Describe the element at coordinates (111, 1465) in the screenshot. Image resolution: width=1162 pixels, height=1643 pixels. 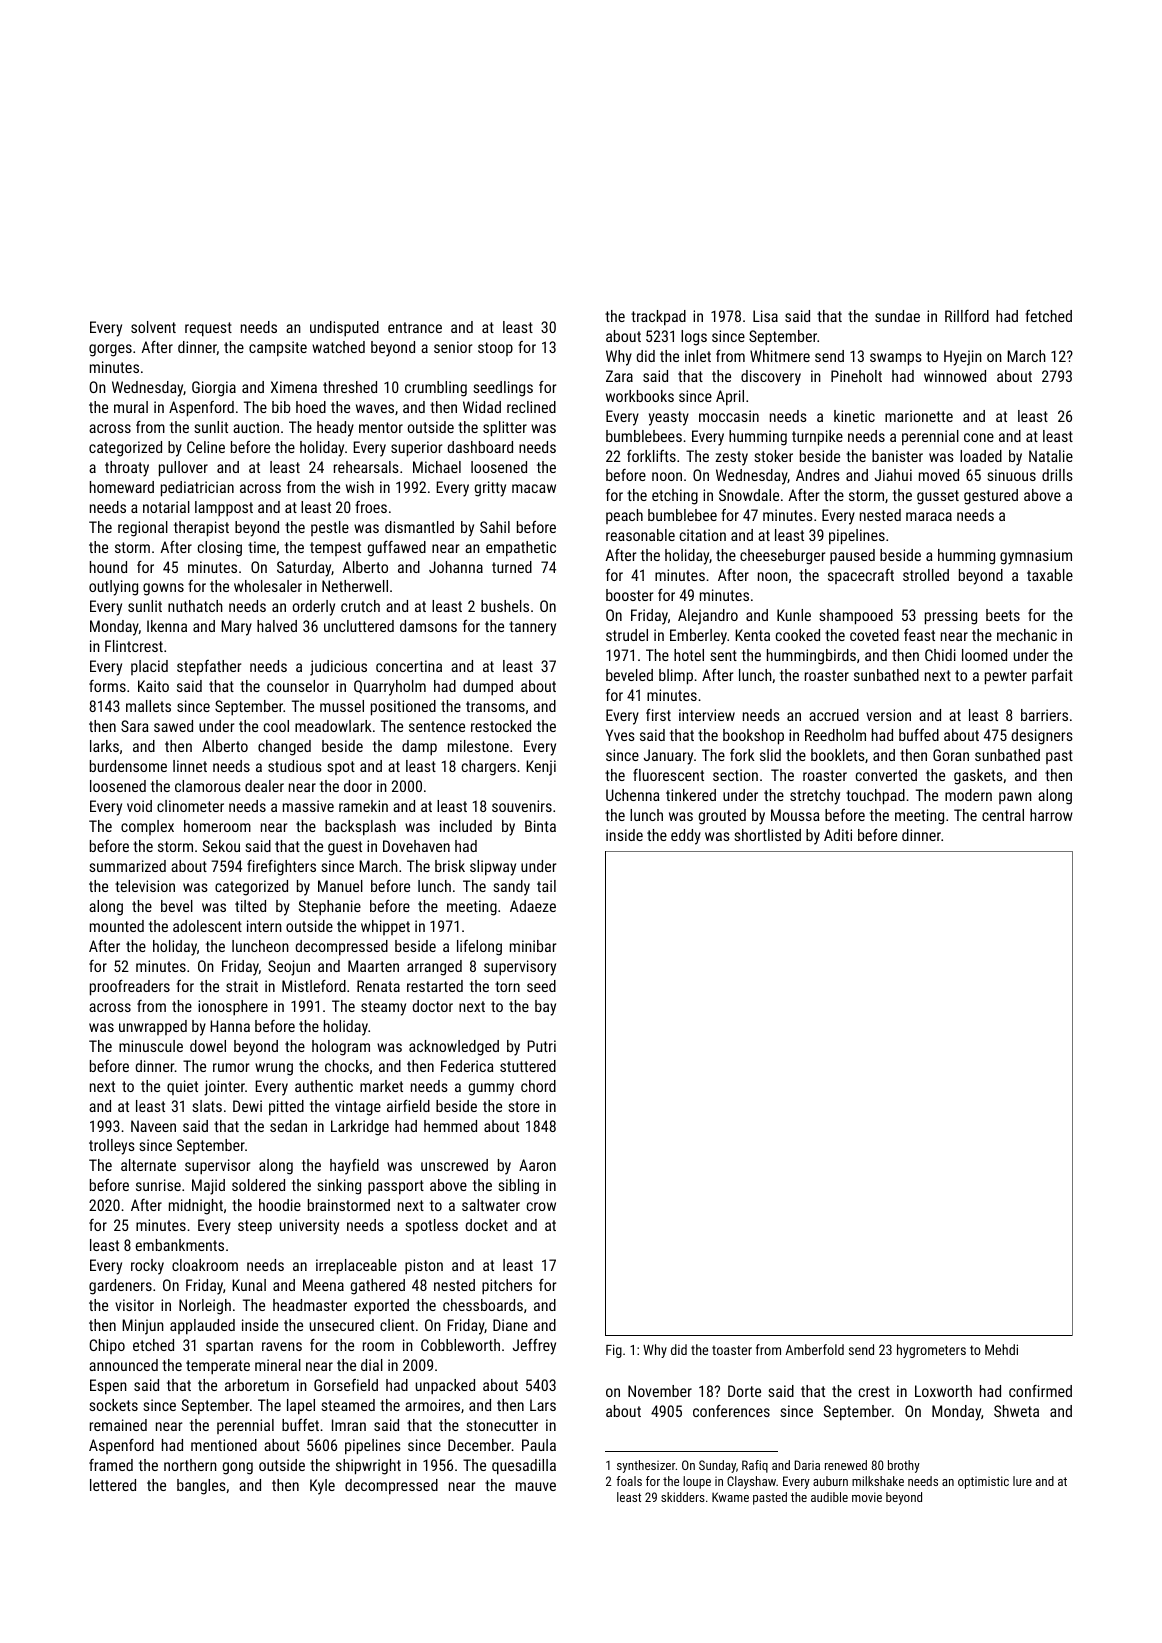
I see `framed` at that location.
